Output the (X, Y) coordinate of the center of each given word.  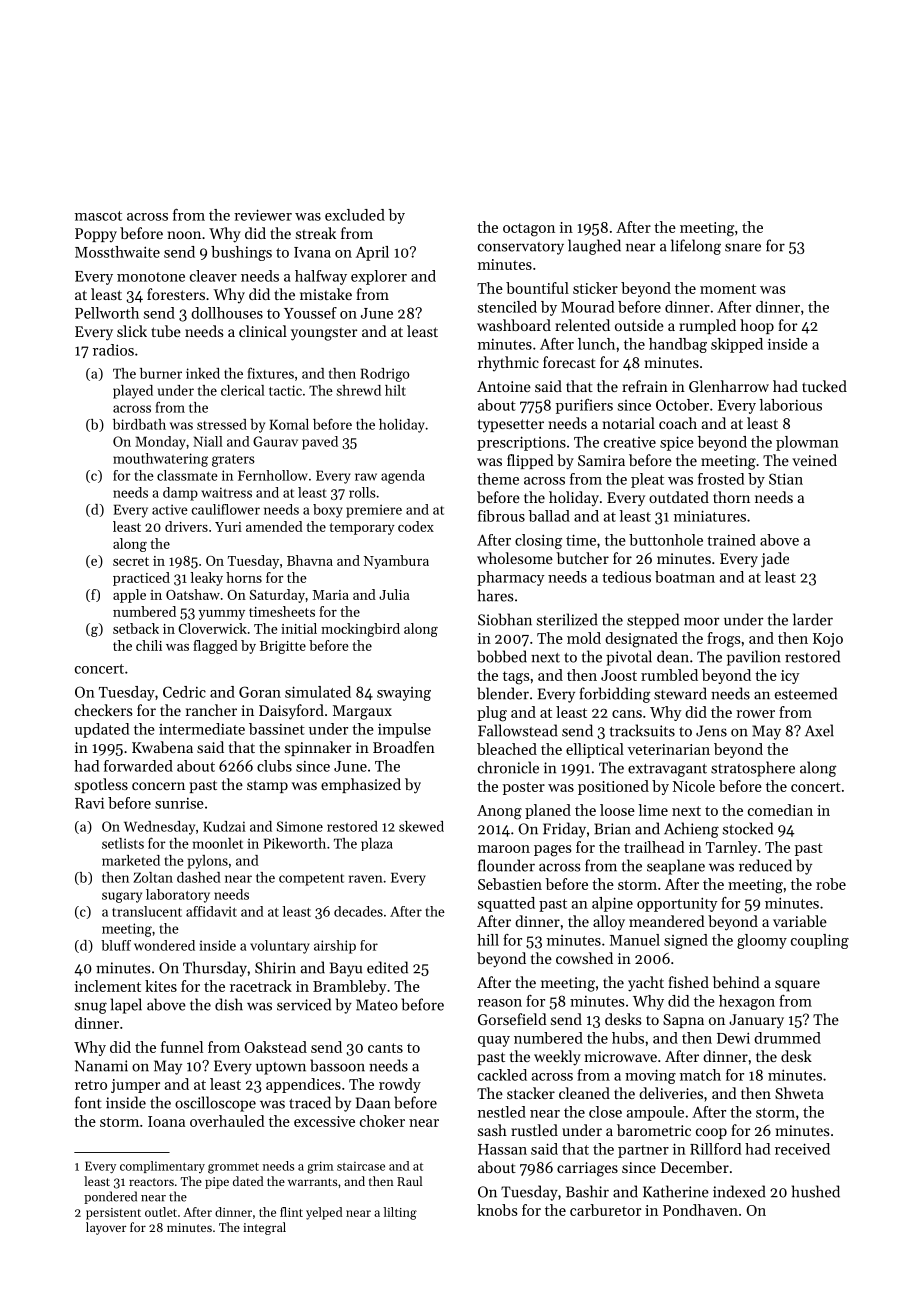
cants (385, 1048)
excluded (355, 215)
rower (755, 714)
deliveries (671, 1093)
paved (320, 443)
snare (743, 247)
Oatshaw (193, 594)
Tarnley (732, 848)
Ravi (89, 803)
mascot (98, 216)
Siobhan (505, 619)
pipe (217, 1183)
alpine (612, 904)
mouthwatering (160, 460)
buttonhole (666, 540)
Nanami (101, 1066)
